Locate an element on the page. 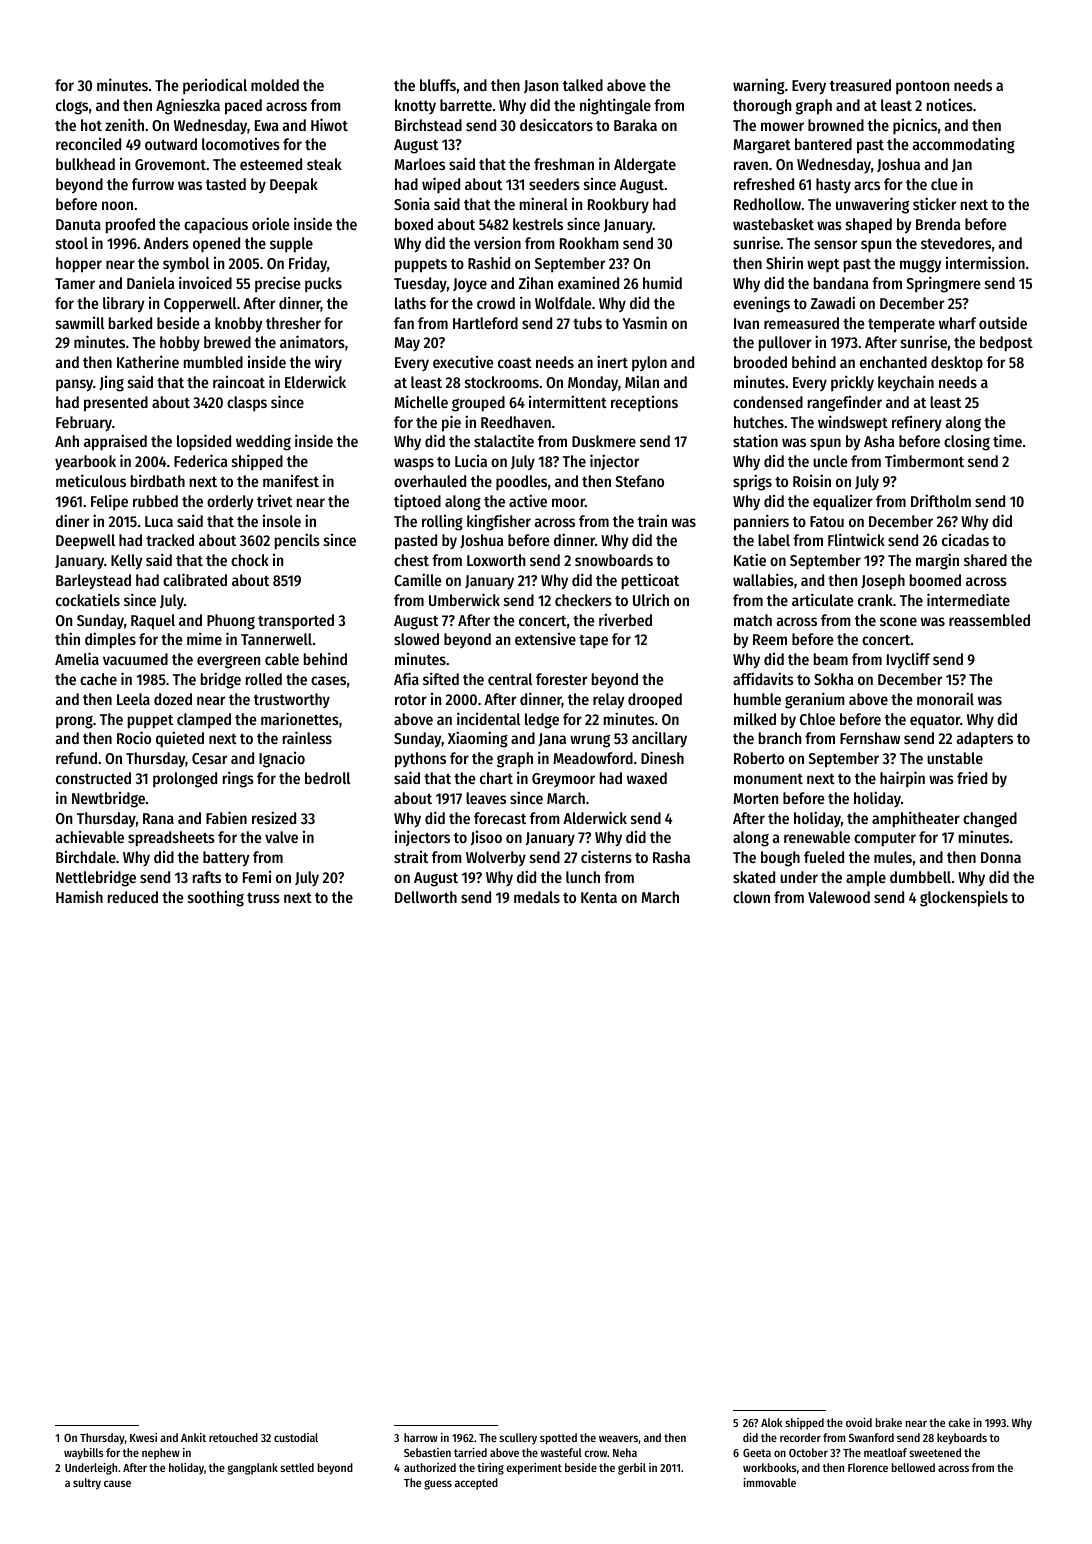 The image size is (1092, 1544). scullery is located at coordinates (518, 1439).
